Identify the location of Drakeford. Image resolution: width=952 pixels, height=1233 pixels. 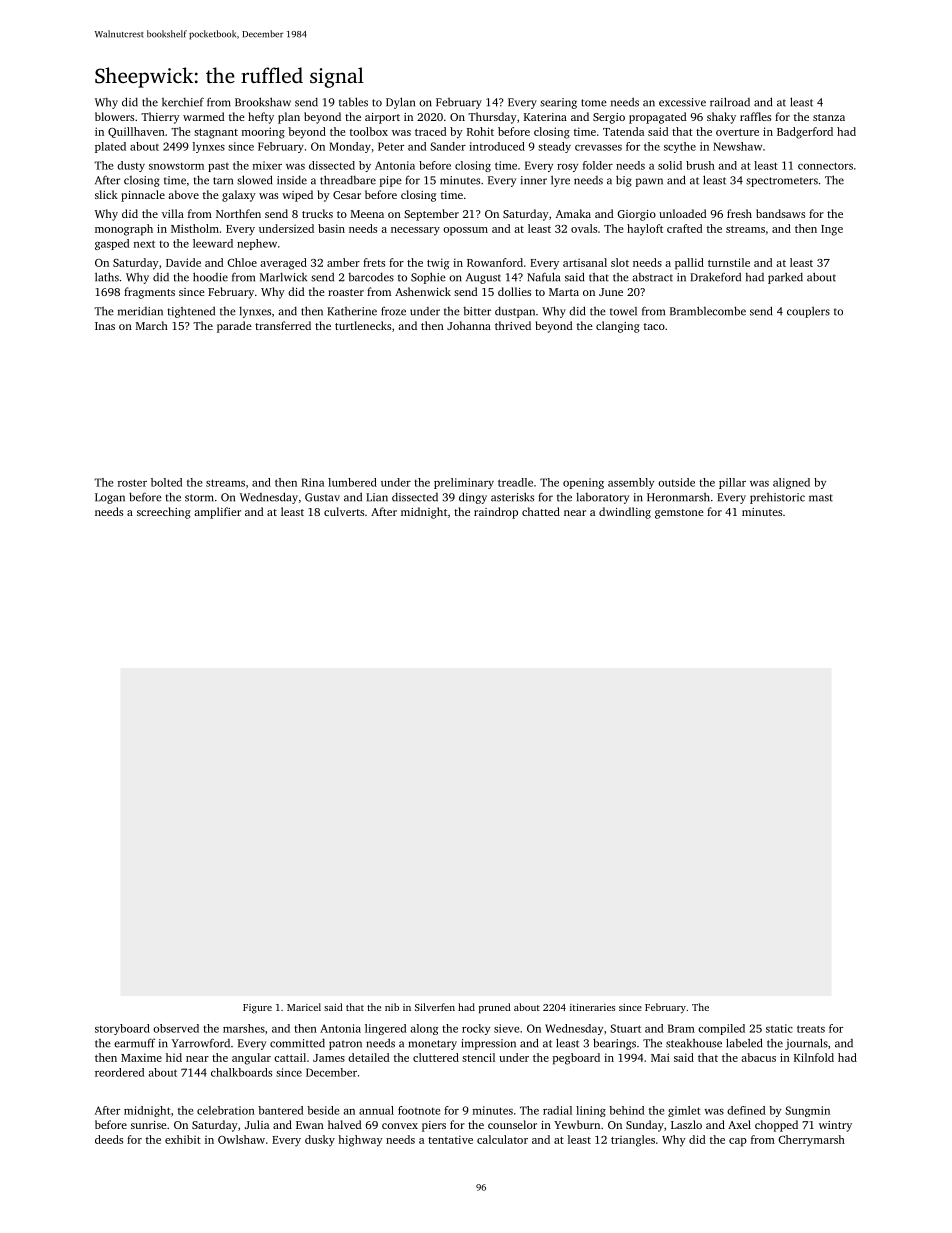
(715, 277).
